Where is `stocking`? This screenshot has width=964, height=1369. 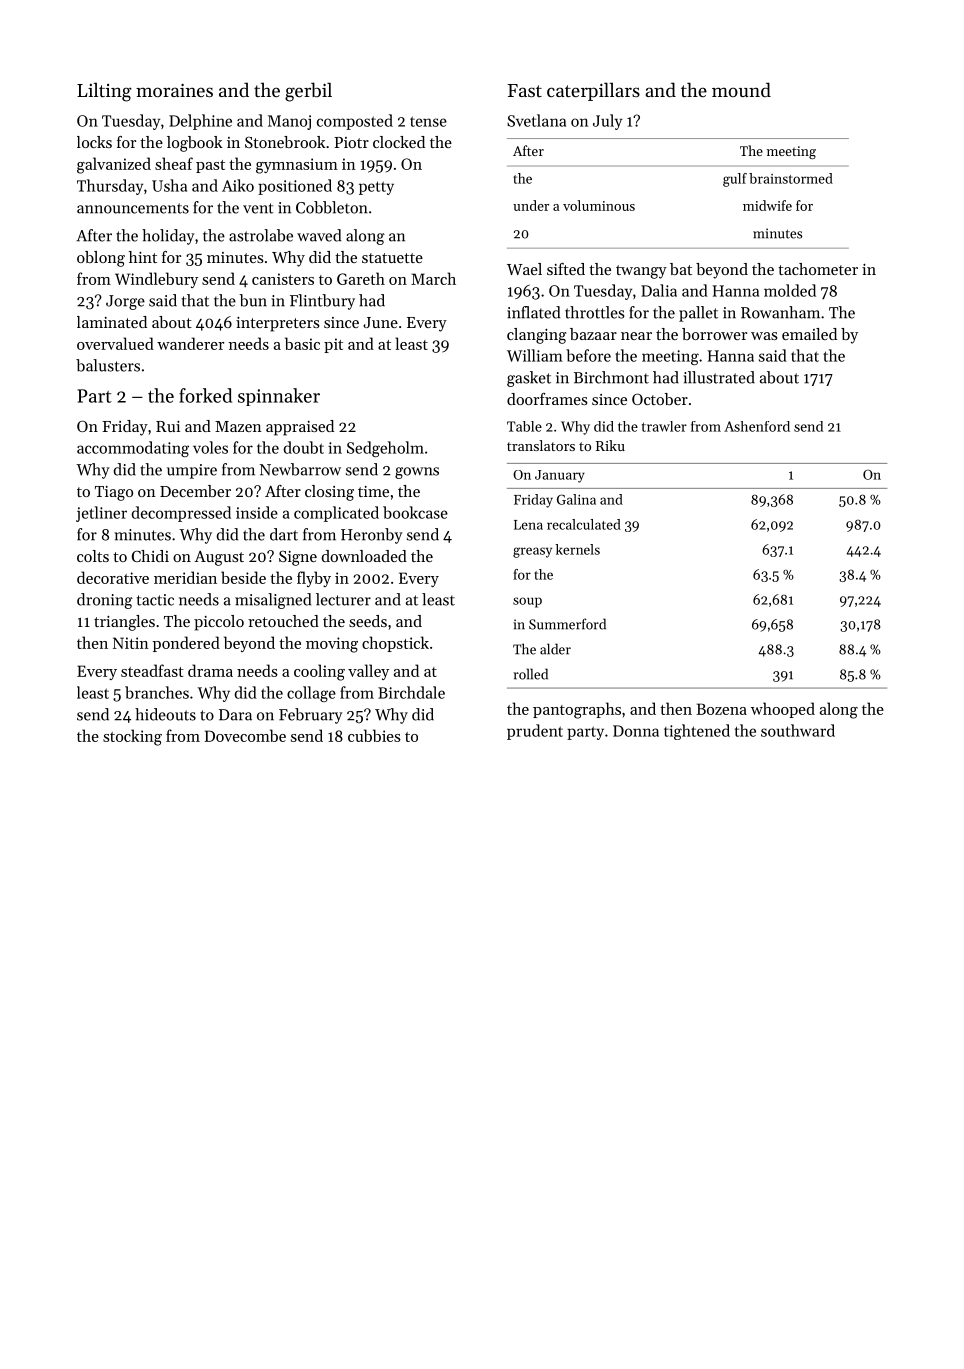 stocking is located at coordinates (132, 737).
